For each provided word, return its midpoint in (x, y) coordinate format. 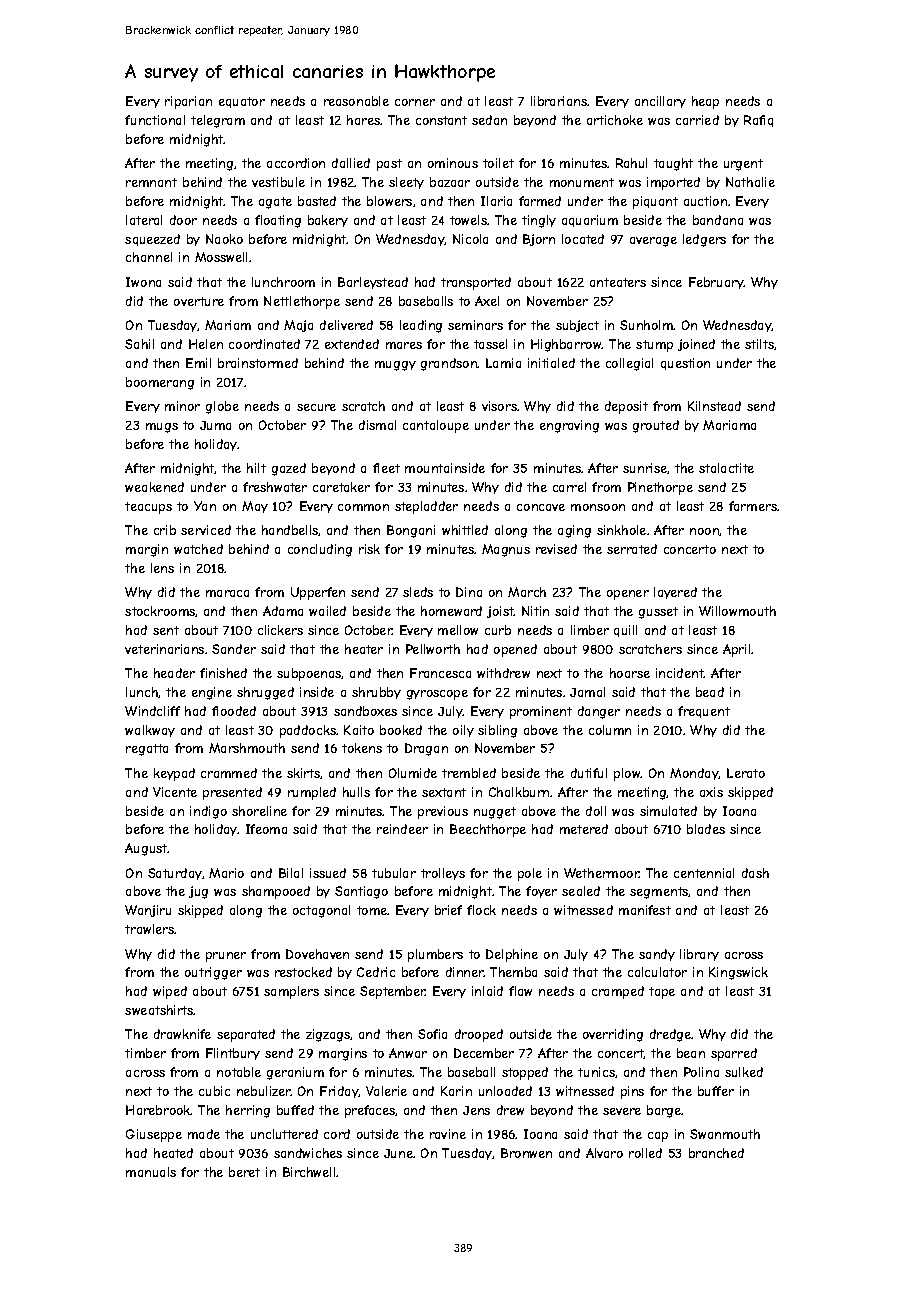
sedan (489, 120)
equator (242, 102)
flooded (234, 711)
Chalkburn (519, 792)
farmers (753, 506)
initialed (551, 363)
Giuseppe (154, 1135)
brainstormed (258, 363)
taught (673, 164)
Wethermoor (601, 873)
